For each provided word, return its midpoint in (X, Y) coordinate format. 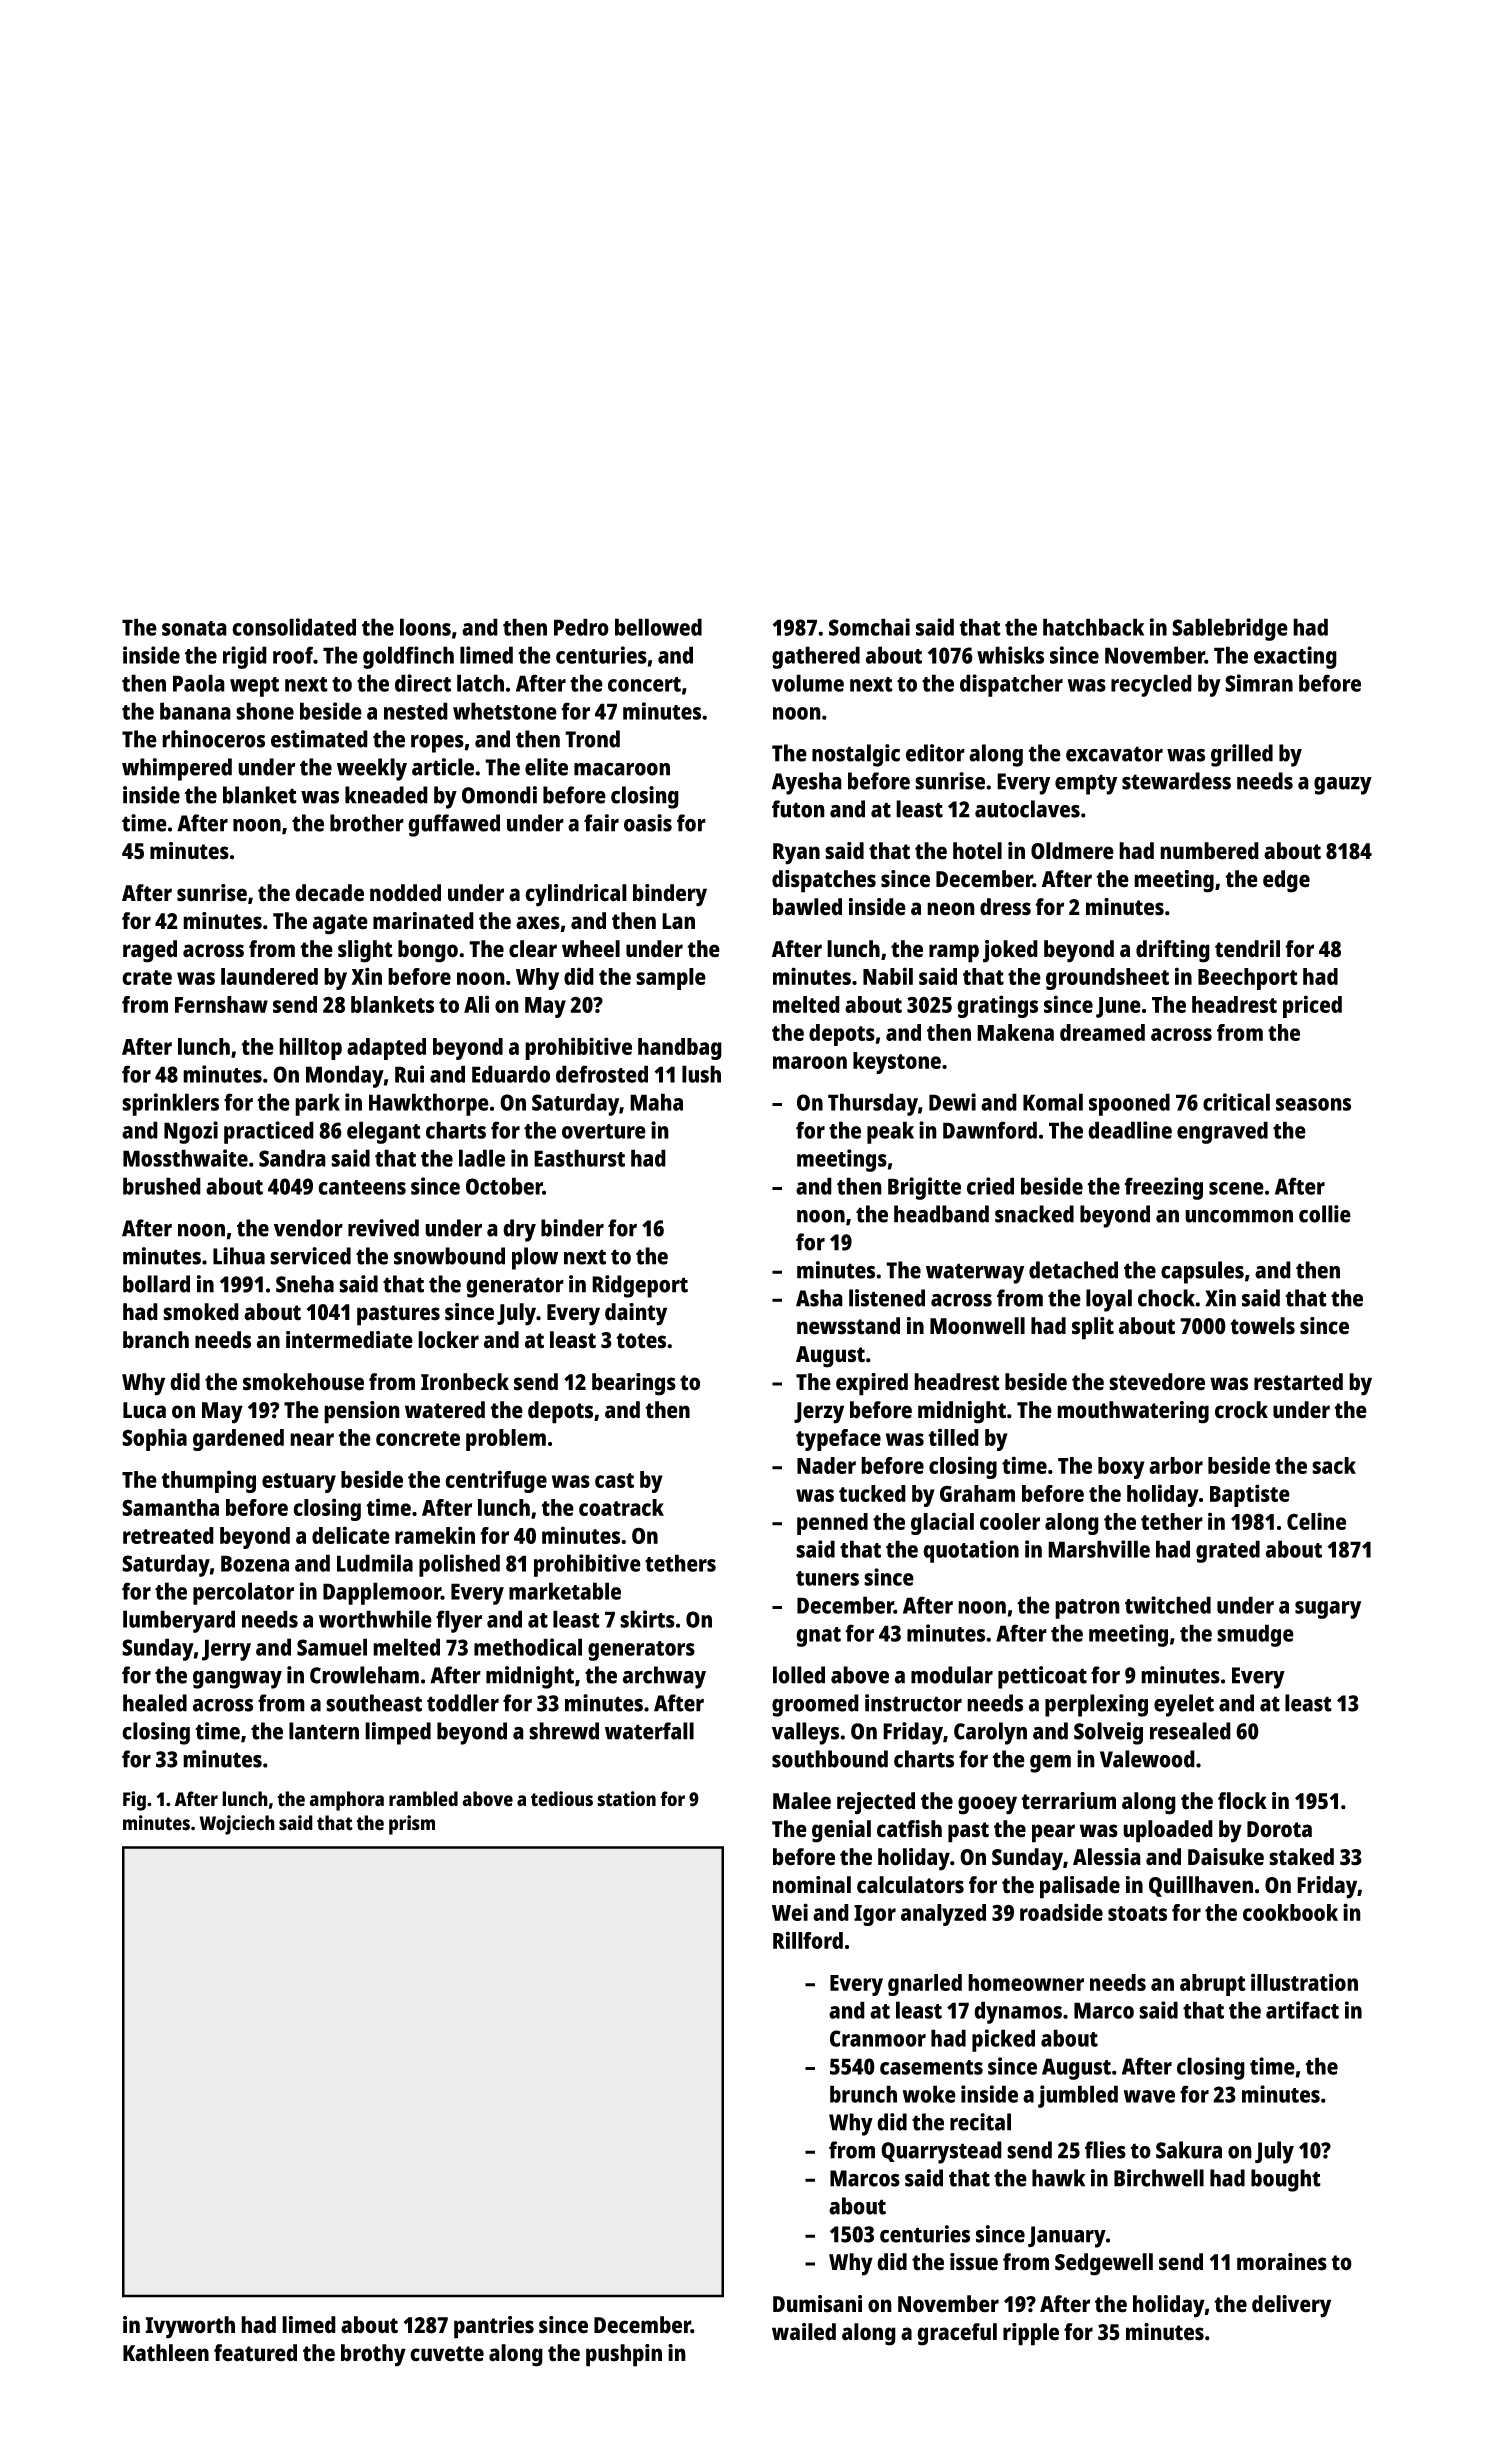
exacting (1295, 657)
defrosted (602, 1074)
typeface (838, 1440)
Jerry (226, 1650)
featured (255, 2353)
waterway (975, 1273)
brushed (162, 1186)
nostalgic (856, 755)
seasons (1313, 1104)
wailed (804, 2332)
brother (367, 823)
